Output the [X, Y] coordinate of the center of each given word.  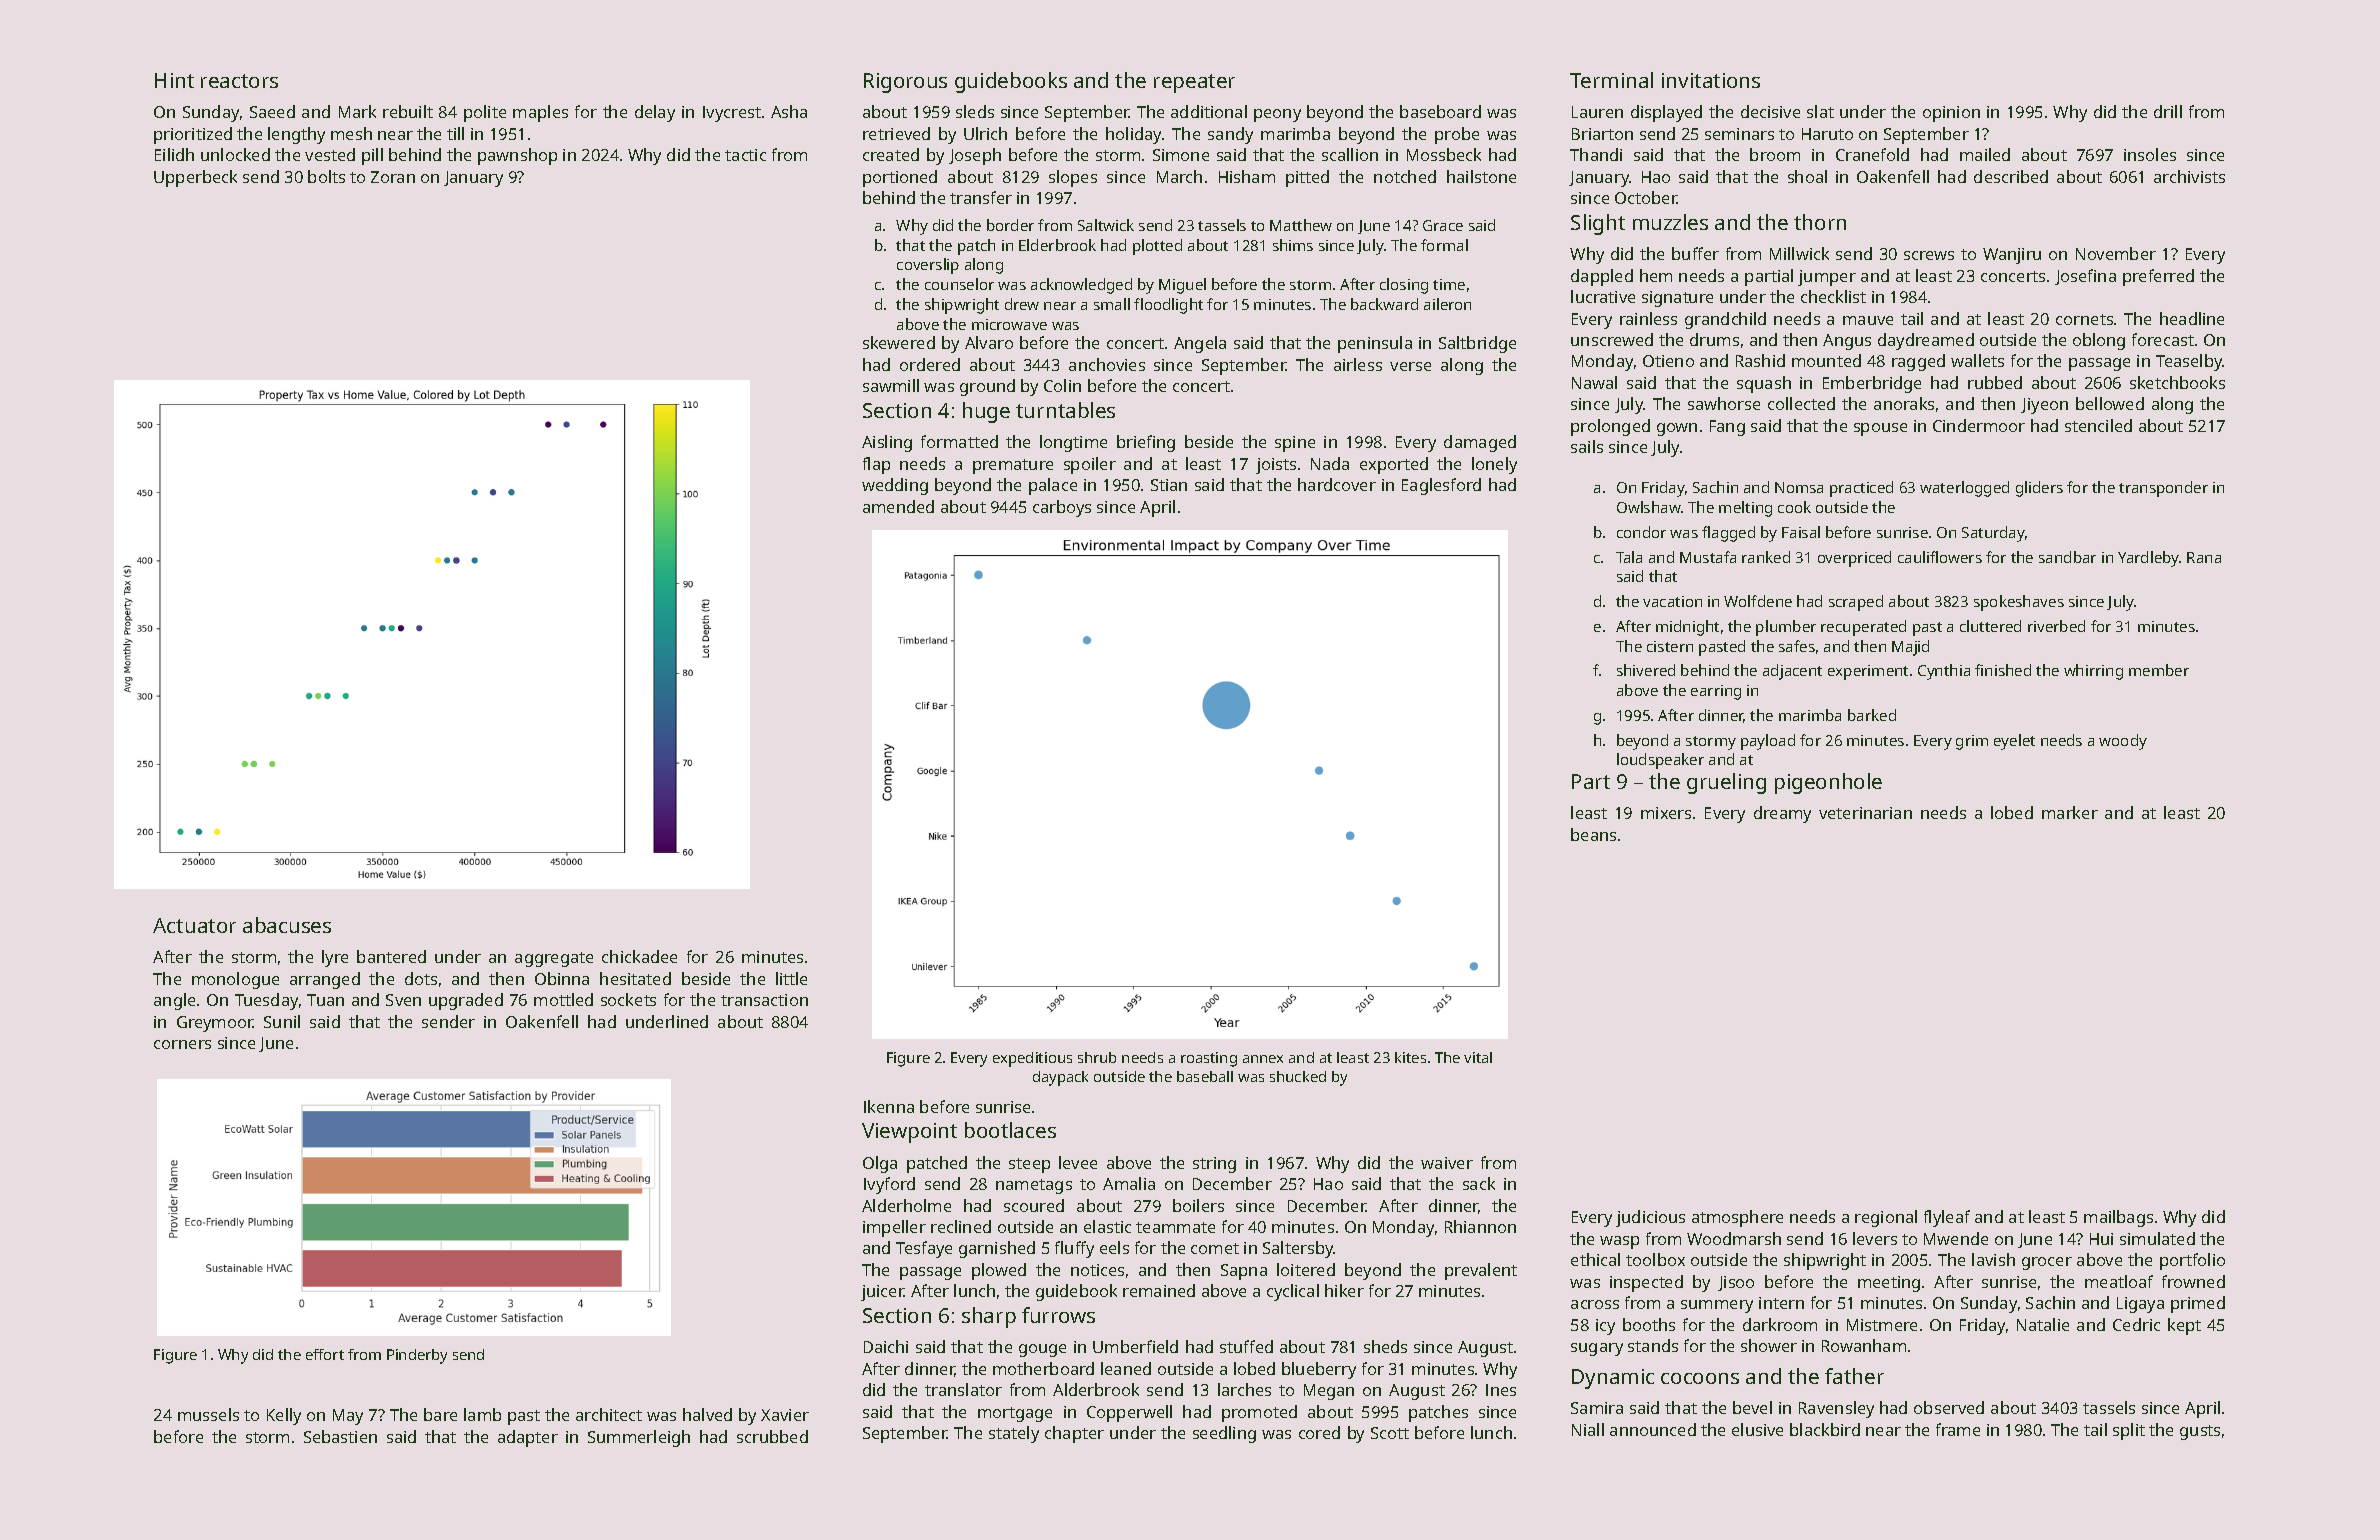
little [791, 978]
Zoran [393, 177]
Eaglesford [1441, 486]
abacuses [287, 925]
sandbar [2067, 557]
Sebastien [340, 1436]
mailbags [2118, 1218]
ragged [1918, 362]
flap [876, 465]
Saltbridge [1477, 344]
